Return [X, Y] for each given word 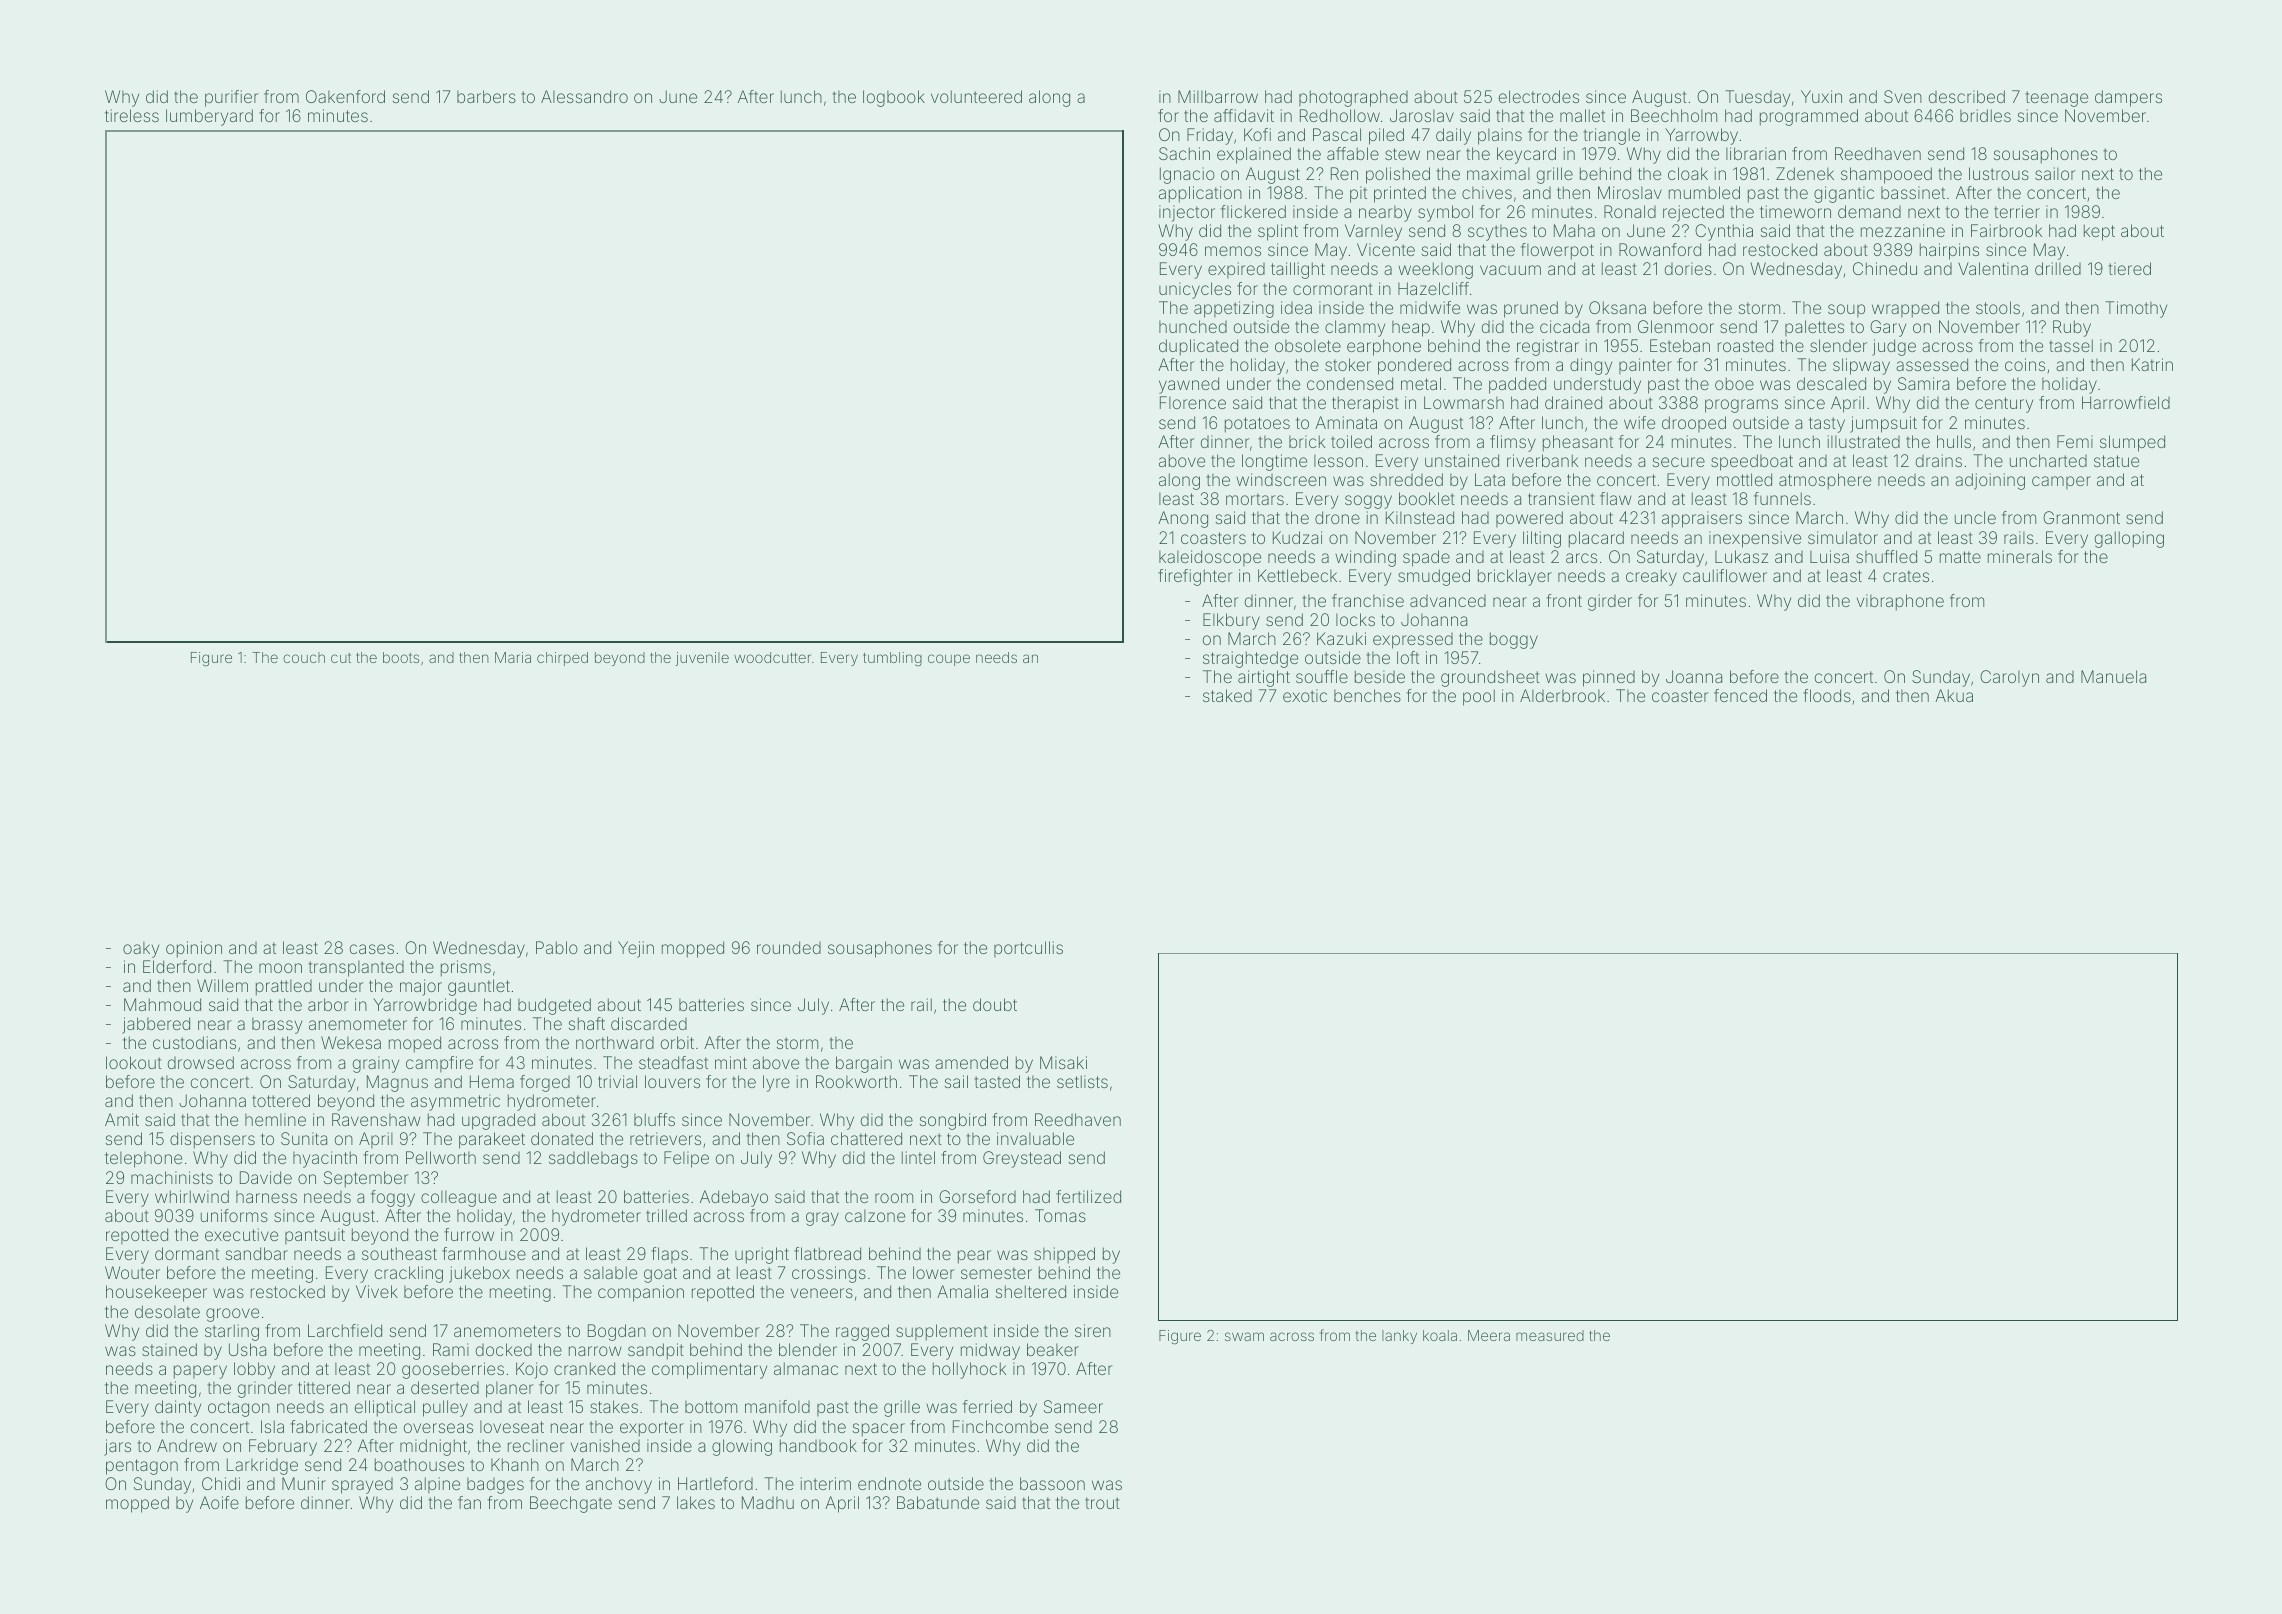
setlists [1082, 1081]
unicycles [1195, 290]
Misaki [1063, 1062]
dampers [2128, 98]
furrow [469, 1234]
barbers [486, 96]
